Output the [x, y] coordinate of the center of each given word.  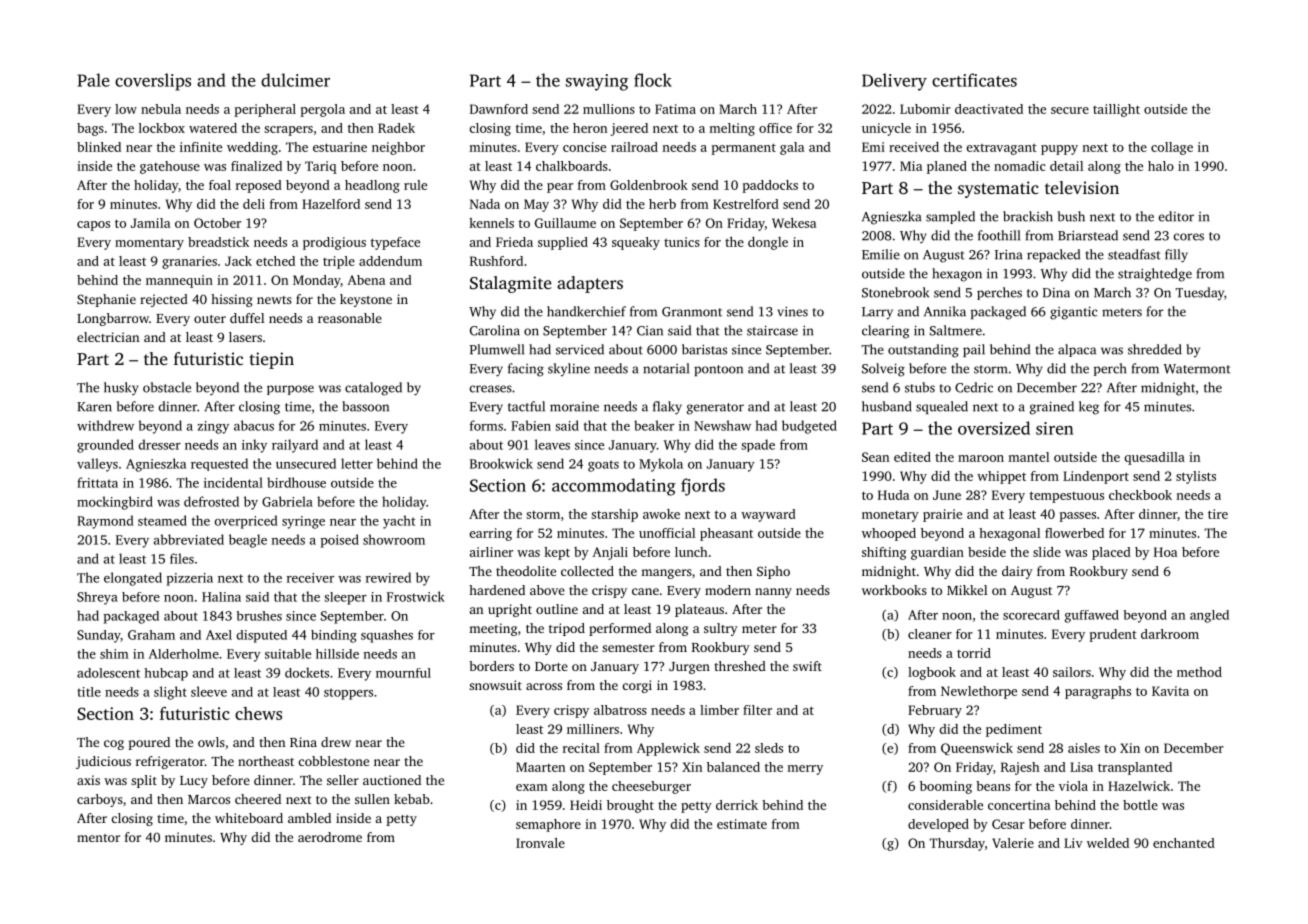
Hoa [1165, 552]
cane [645, 591]
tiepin [272, 360]
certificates [974, 80]
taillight [1116, 110]
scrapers [288, 131]
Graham [151, 635]
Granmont [692, 312]
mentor [98, 838]
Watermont [1197, 369]
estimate [742, 824]
